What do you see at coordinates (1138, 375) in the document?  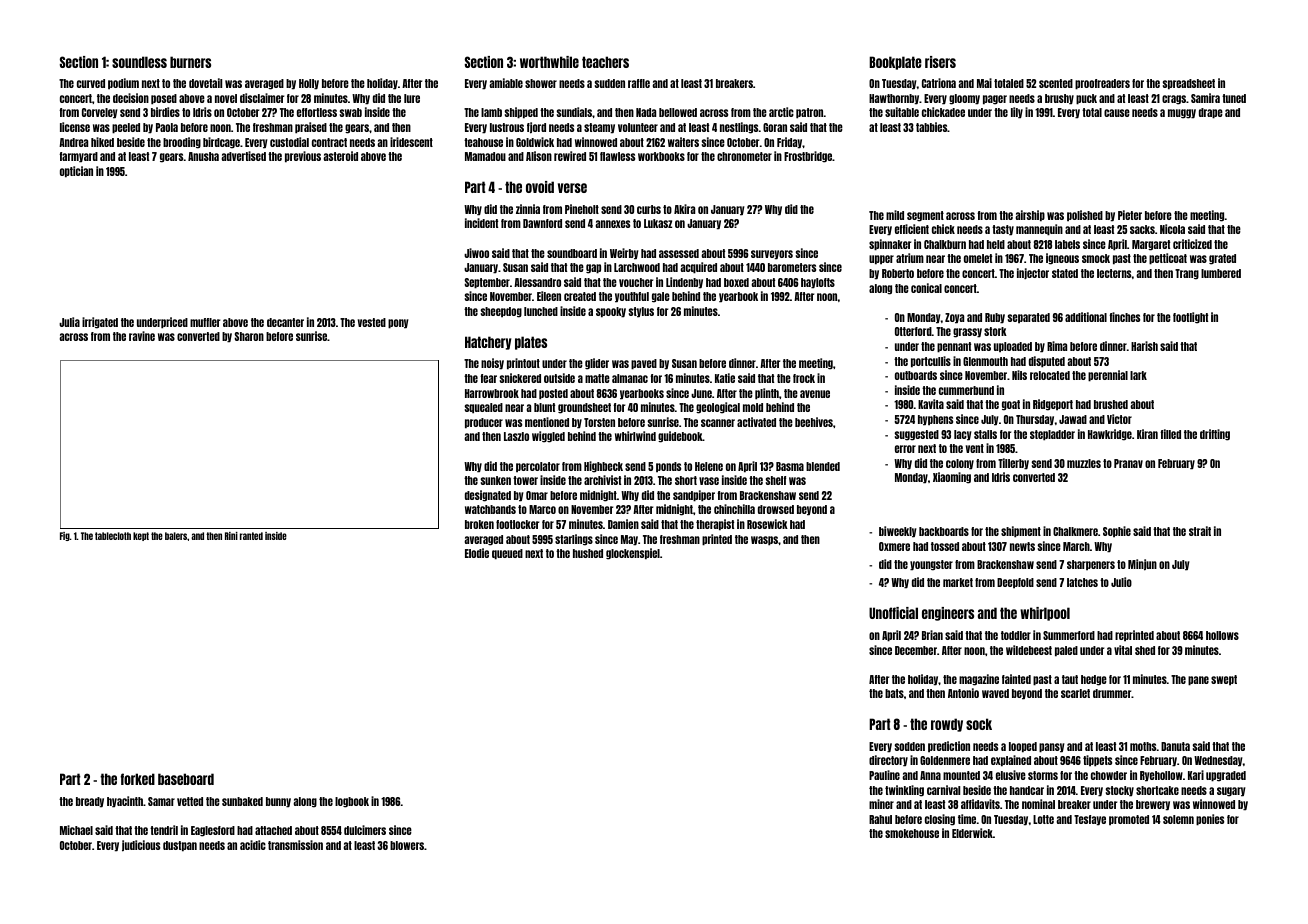 I see `lark` at bounding box center [1138, 375].
